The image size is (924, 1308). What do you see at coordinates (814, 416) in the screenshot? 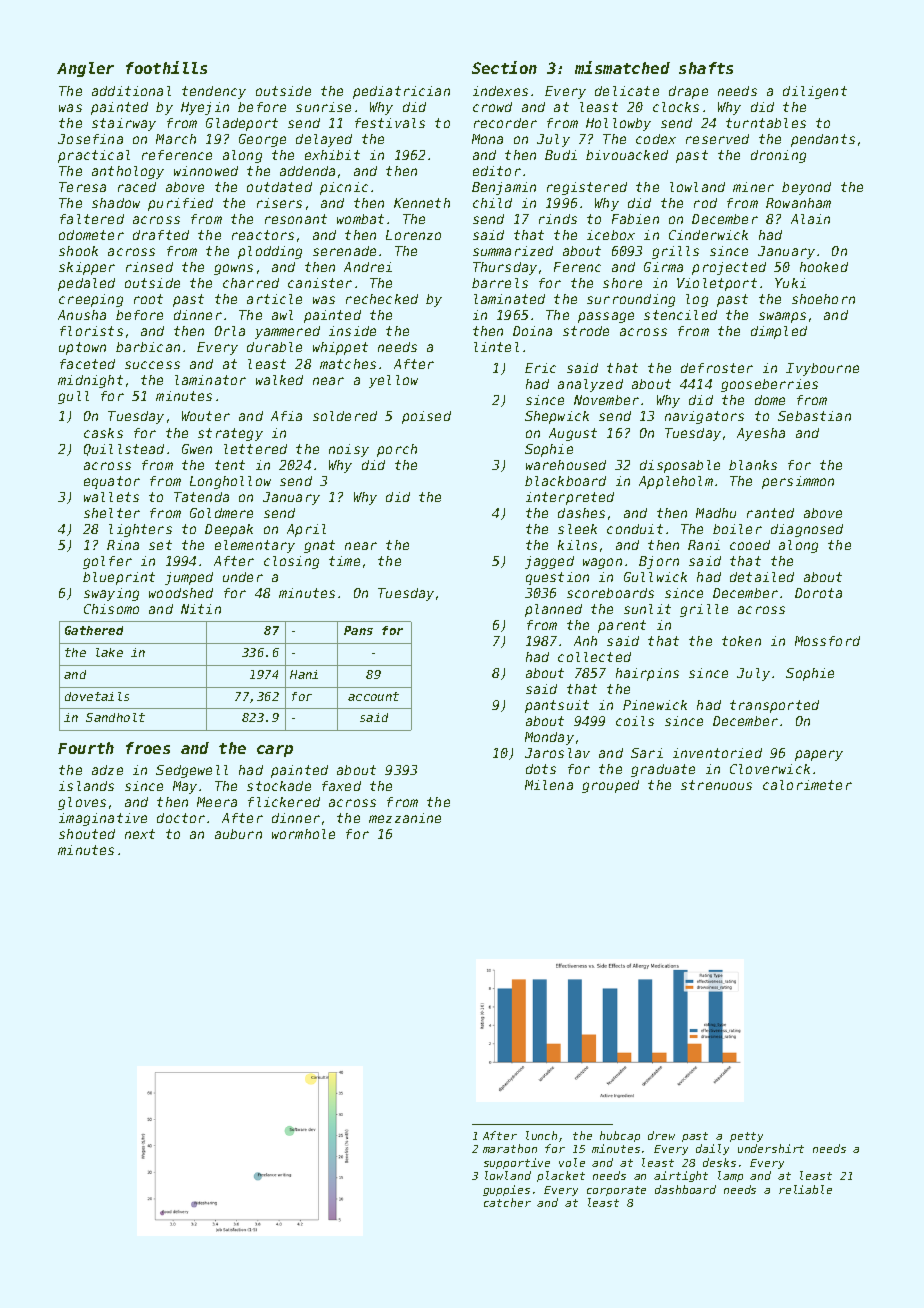
I see `Sebastian` at bounding box center [814, 416].
